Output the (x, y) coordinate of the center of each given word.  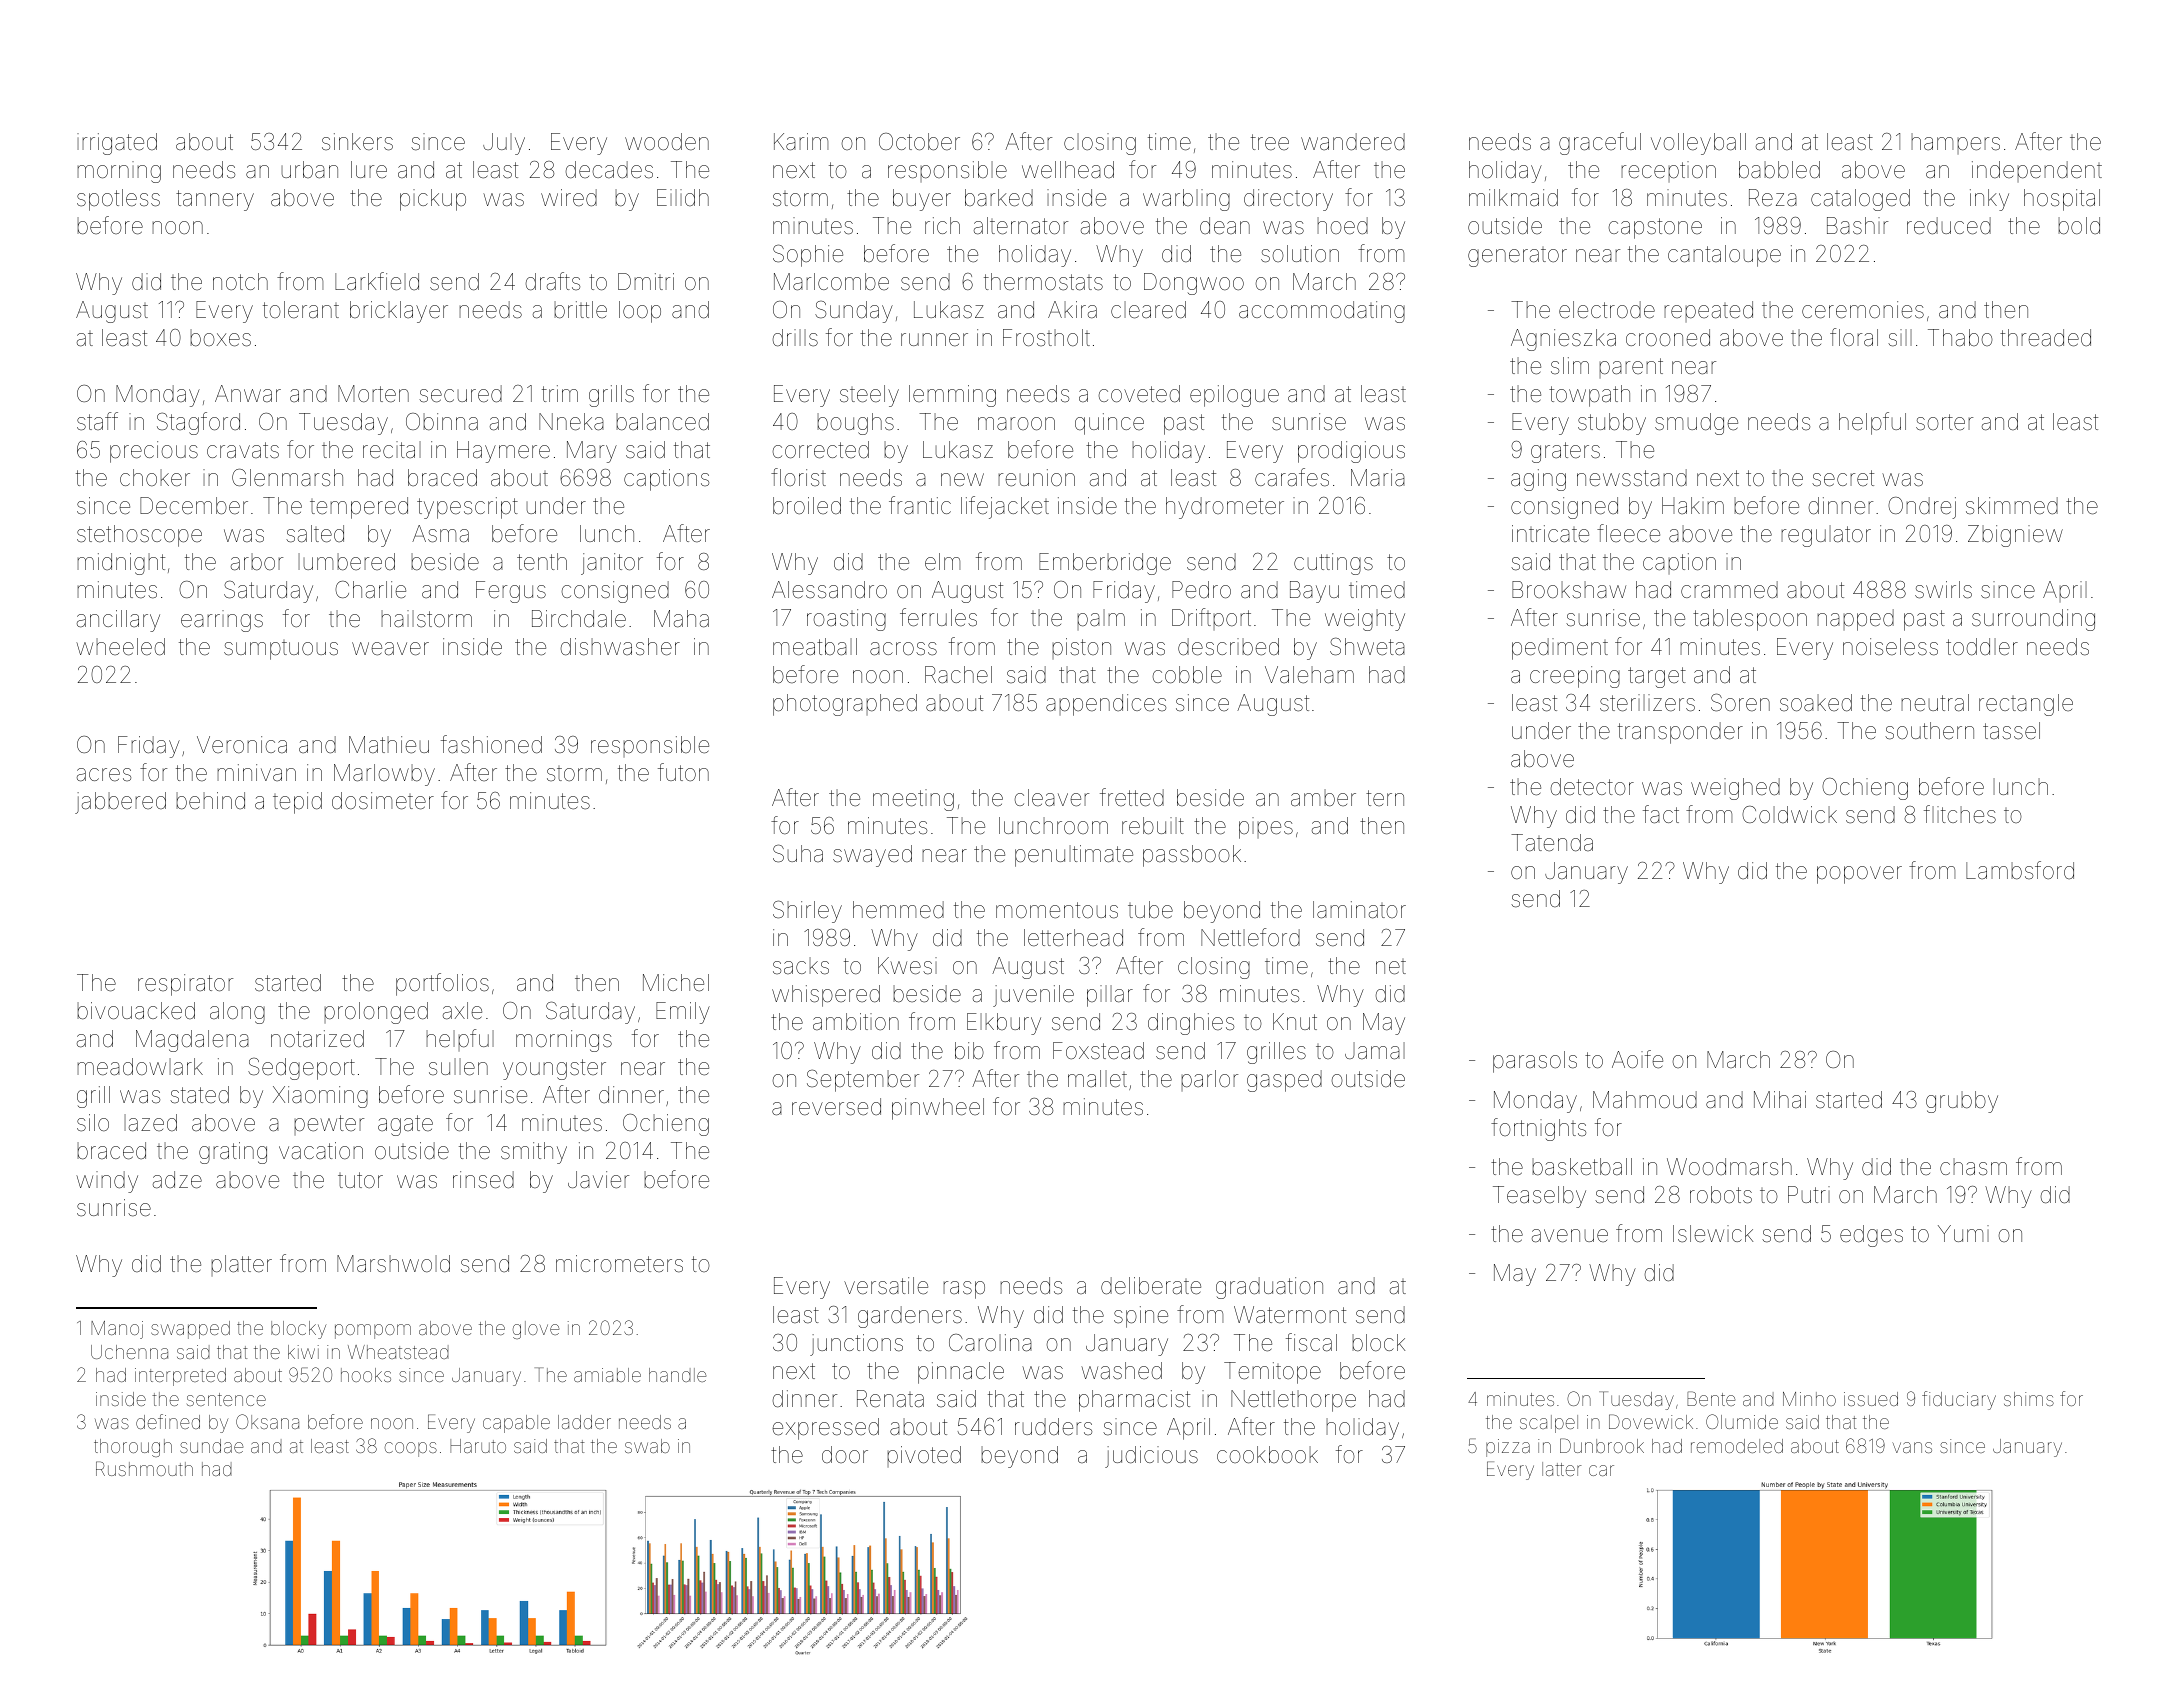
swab (647, 1446)
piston (1081, 648)
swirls (1943, 590)
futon (683, 772)
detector (1592, 787)
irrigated (117, 144)
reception (1668, 171)
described (1228, 647)
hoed (1342, 226)
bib (969, 1051)
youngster (554, 1069)
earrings (222, 621)
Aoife (1637, 1059)
